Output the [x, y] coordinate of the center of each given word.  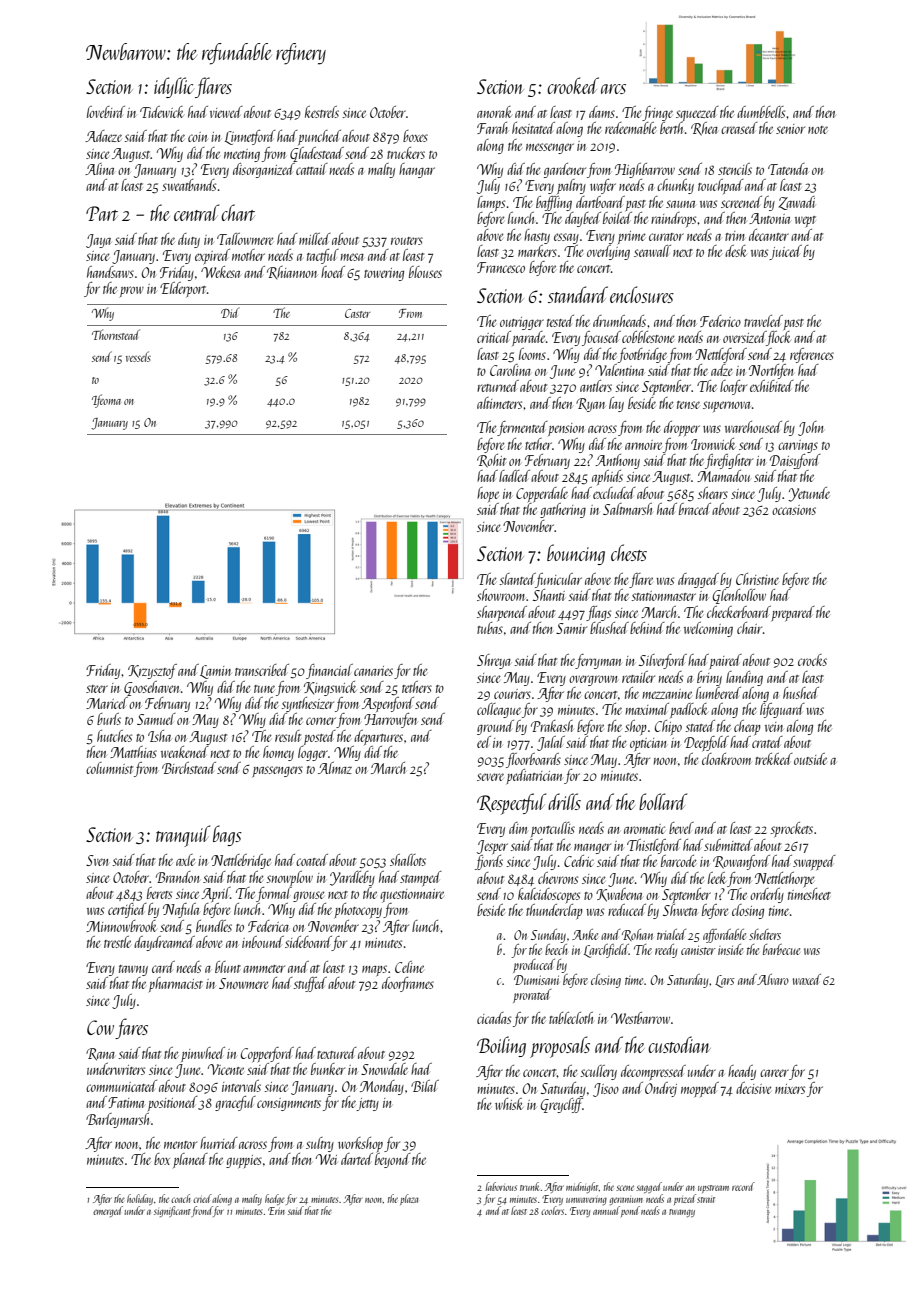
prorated [532, 996]
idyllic [174, 87]
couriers [512, 694]
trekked [774, 759]
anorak [494, 112]
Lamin [215, 672]
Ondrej [661, 1089]
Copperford [267, 1054]
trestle [117, 942]
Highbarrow [645, 170]
